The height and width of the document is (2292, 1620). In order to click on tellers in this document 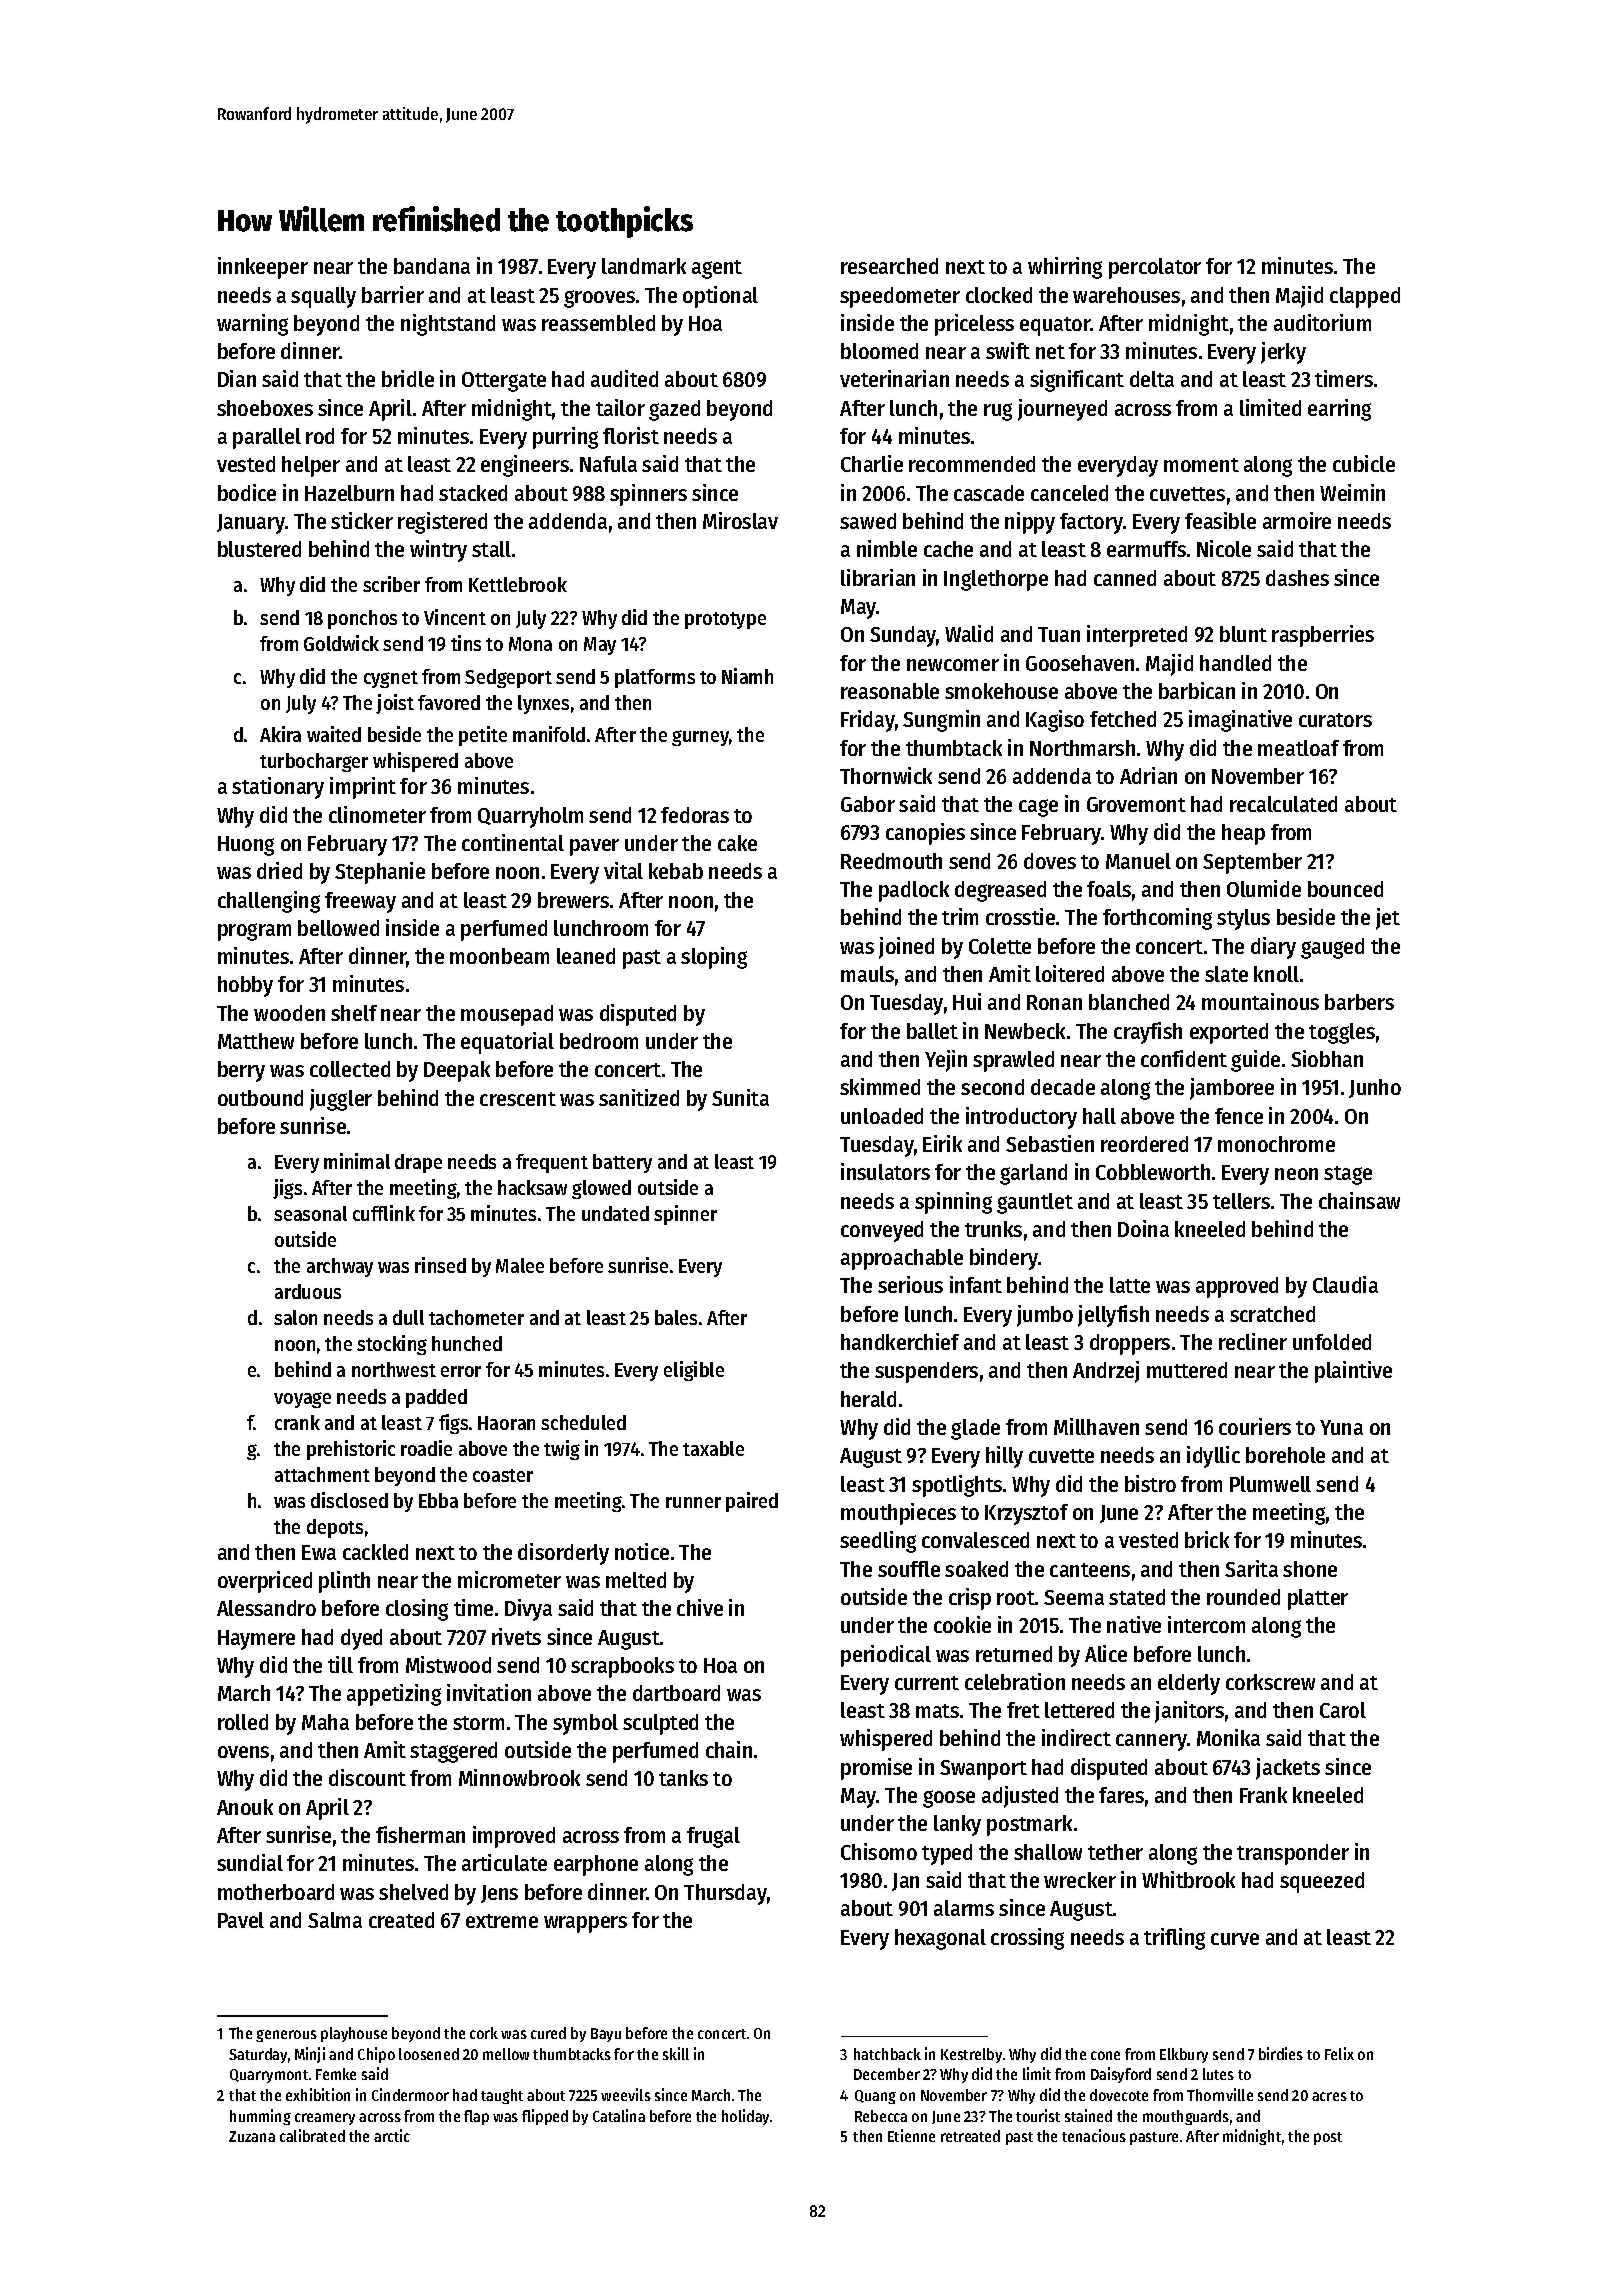, I will do `click(1241, 1201)`.
